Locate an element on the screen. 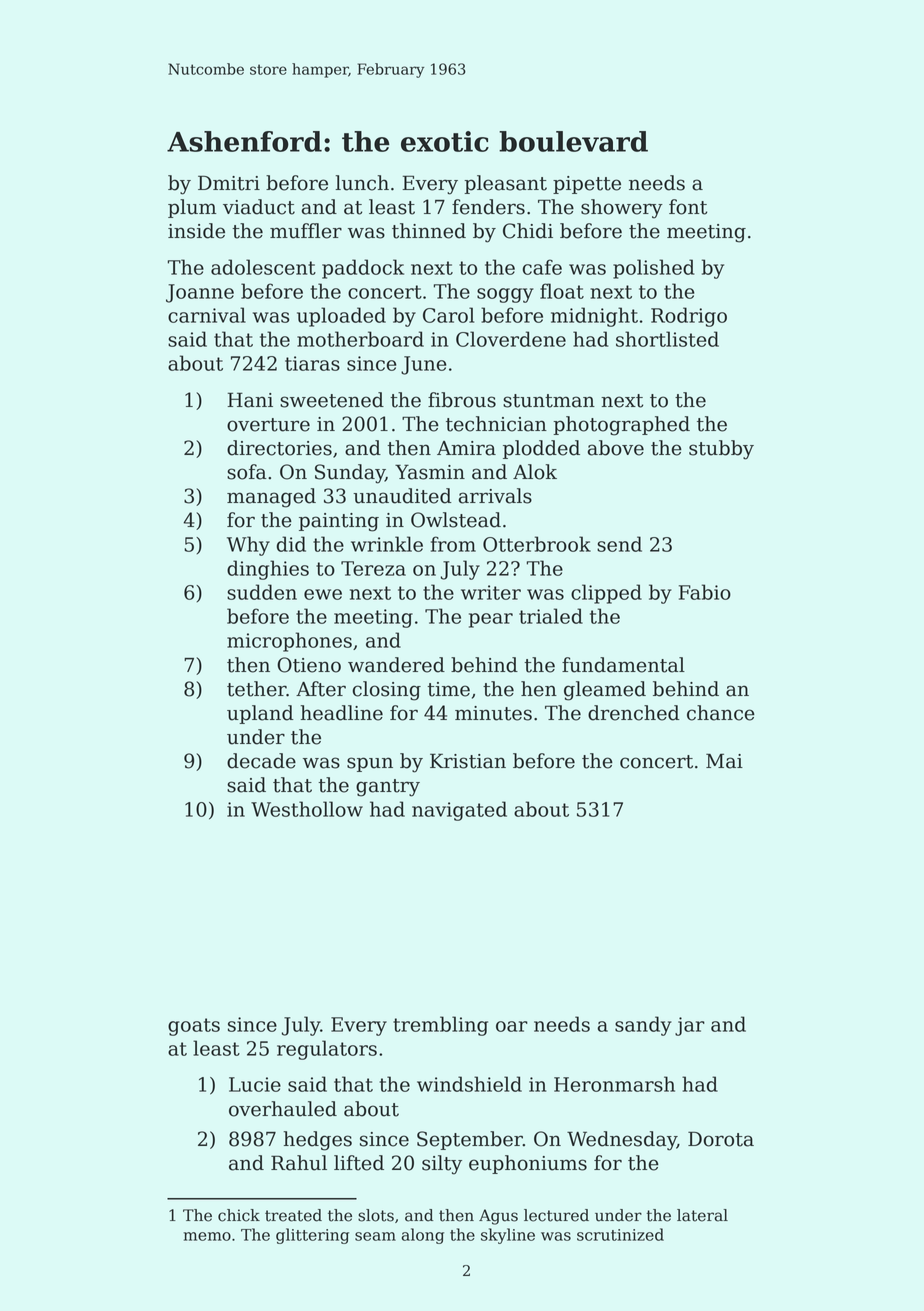 This screenshot has width=924, height=1311. technician is located at coordinates (496, 424).
